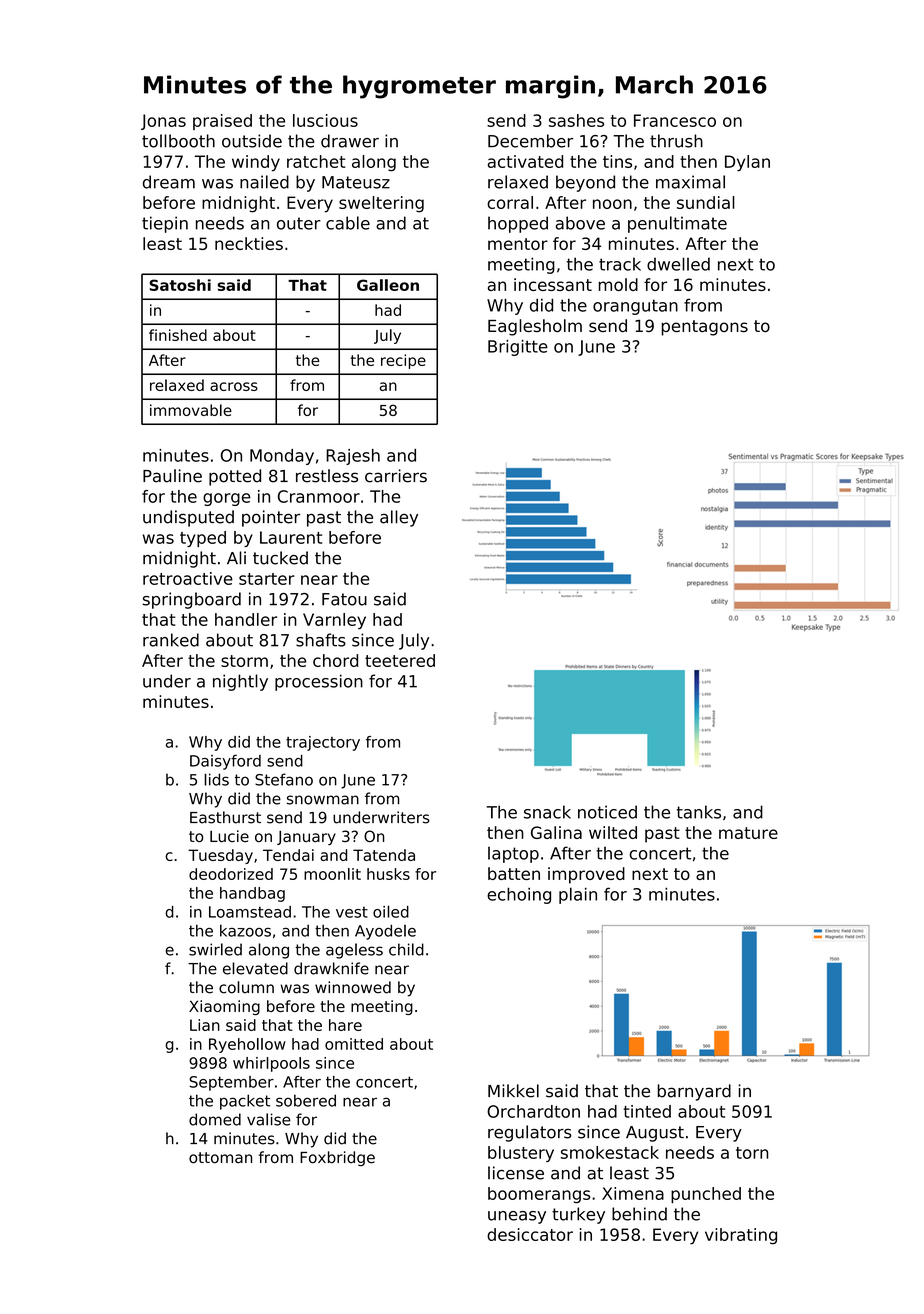 Image resolution: width=924 pixels, height=1314 pixels. I want to click on praised, so click(222, 122).
